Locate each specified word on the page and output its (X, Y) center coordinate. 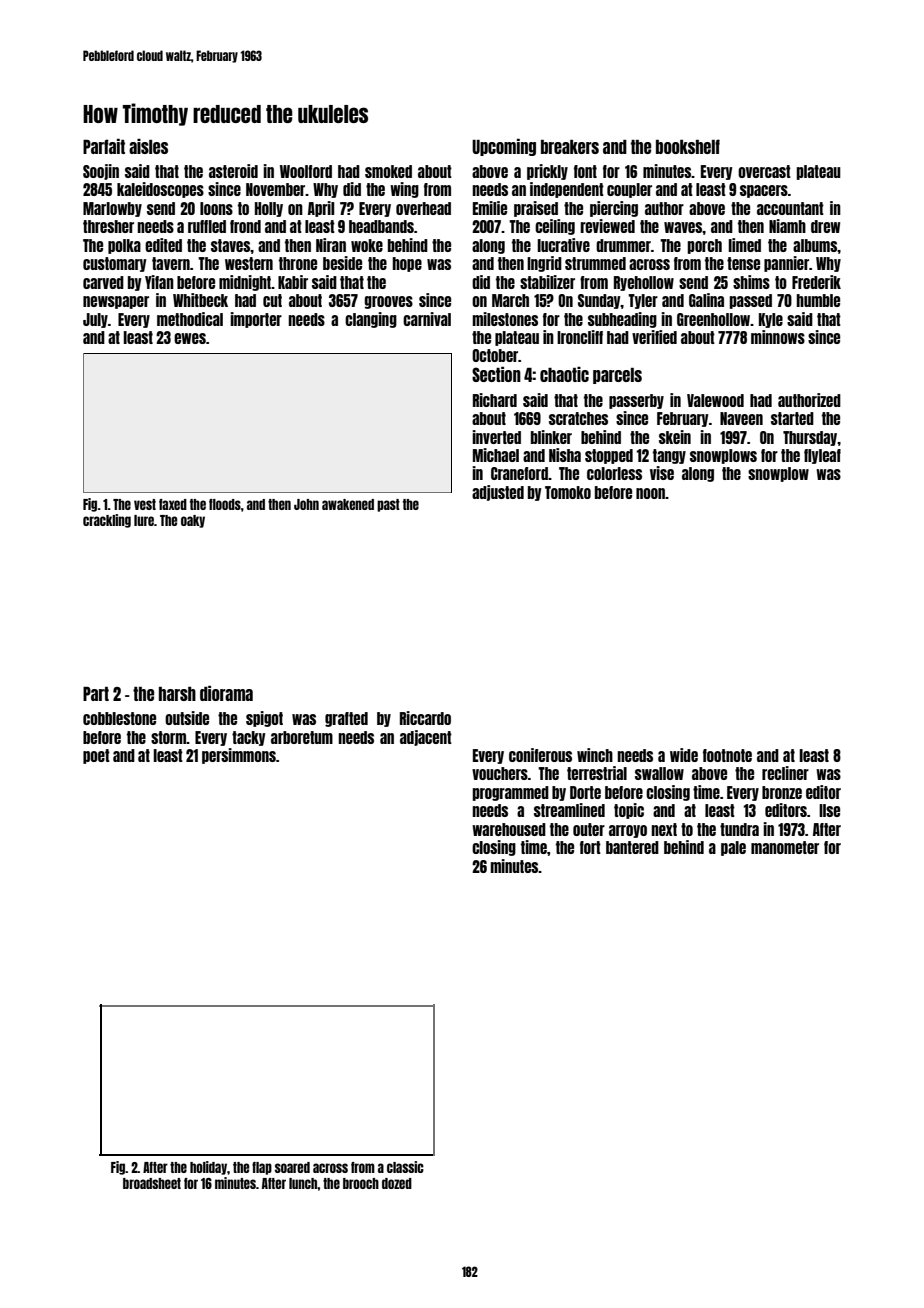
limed (744, 245)
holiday (208, 1168)
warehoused (509, 829)
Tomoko (568, 492)
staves (231, 245)
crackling (107, 521)
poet (96, 756)
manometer (785, 847)
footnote (727, 755)
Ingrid (544, 264)
